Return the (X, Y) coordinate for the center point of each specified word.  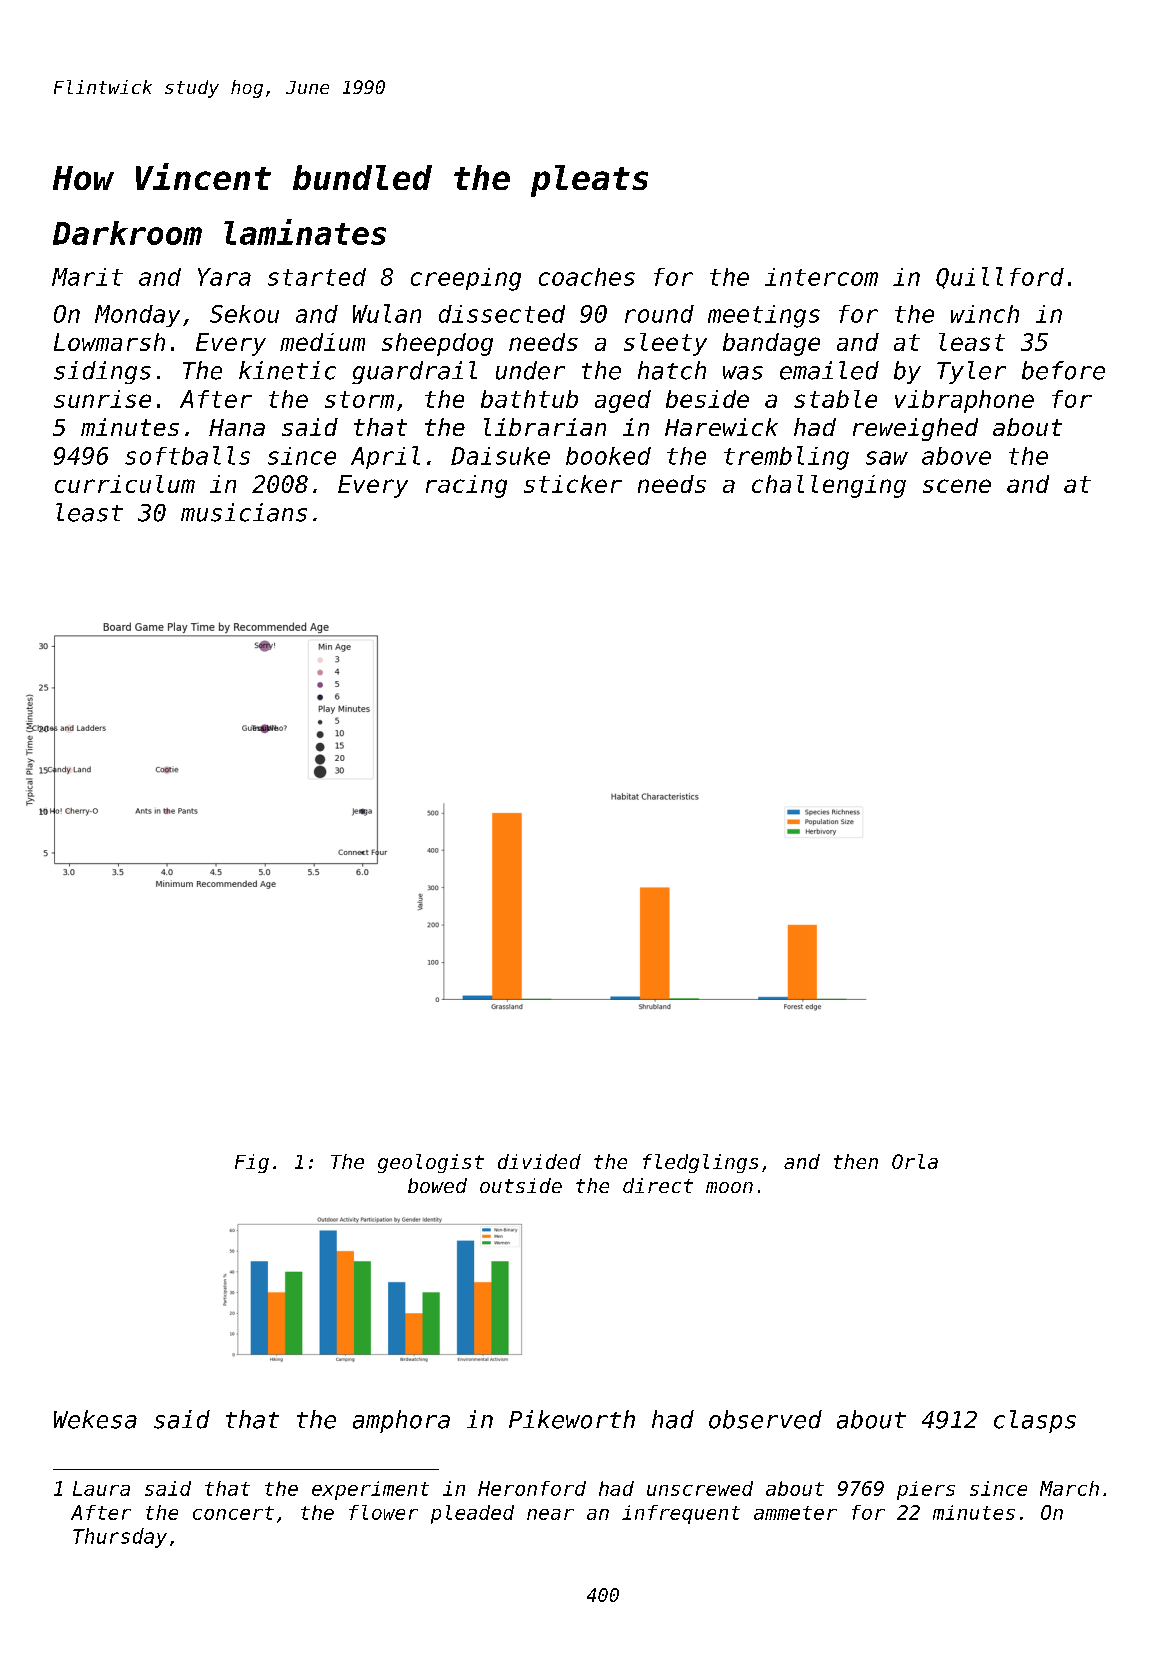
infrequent (681, 1514)
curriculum (125, 484)
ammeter (795, 1513)
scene (957, 486)
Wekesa (95, 1419)
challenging (829, 486)
